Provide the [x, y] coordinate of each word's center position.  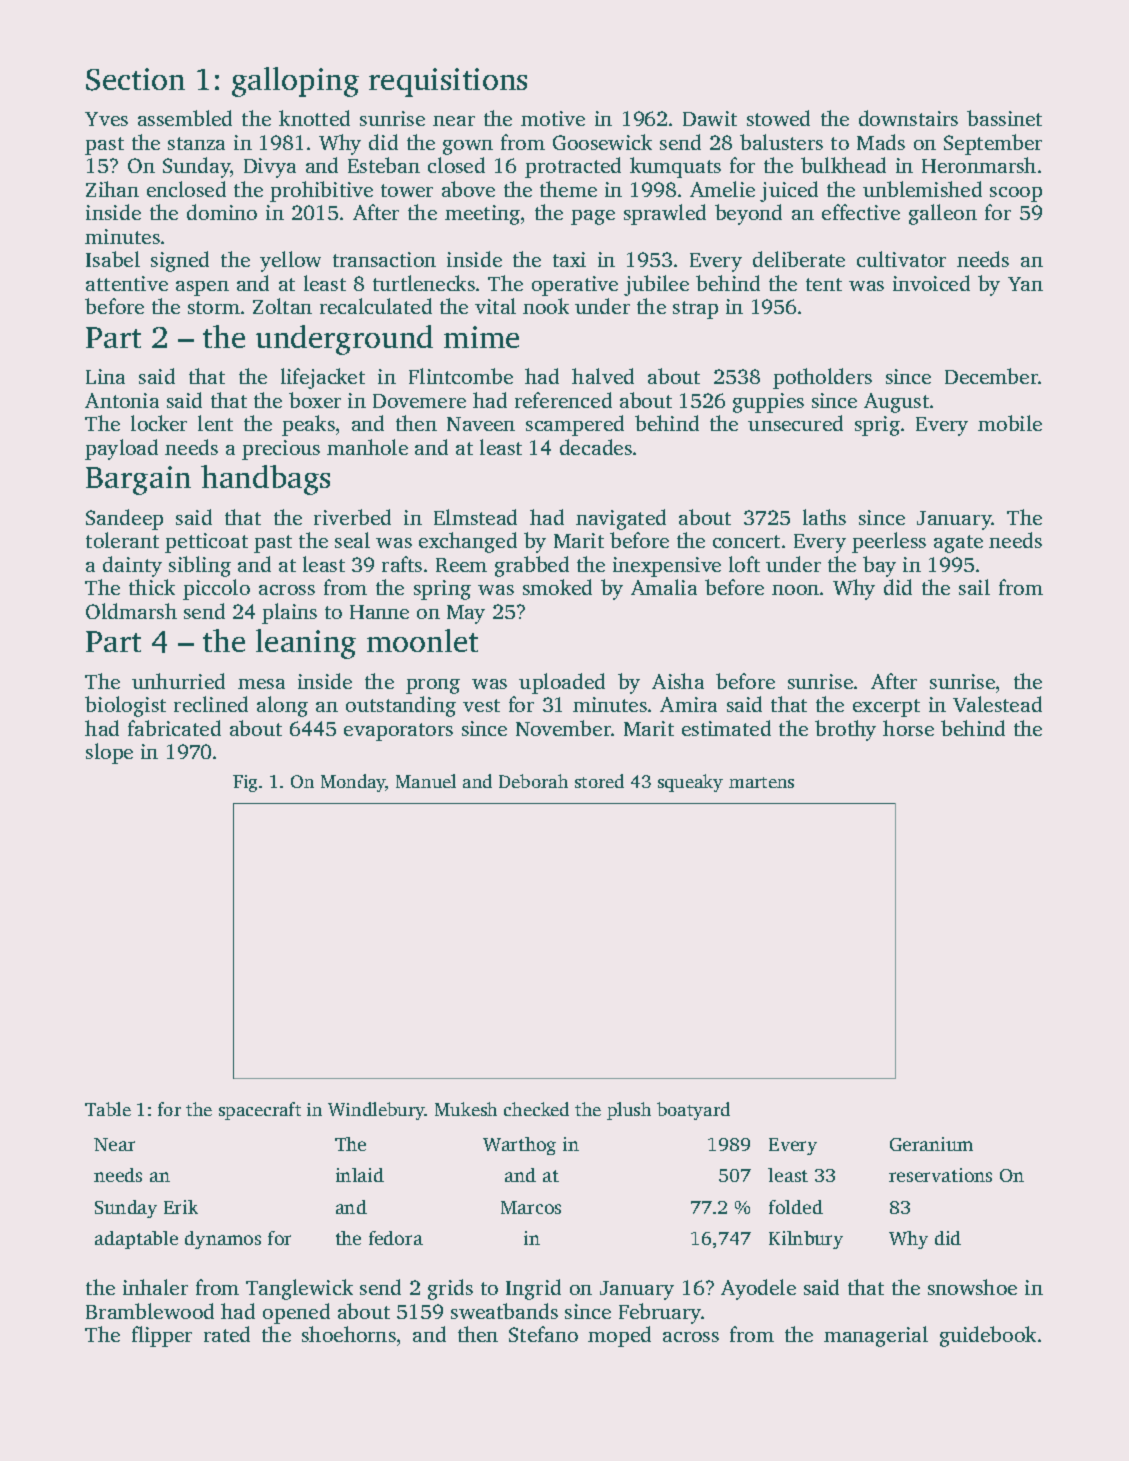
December [991, 376]
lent [215, 423]
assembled [185, 118]
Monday [353, 783]
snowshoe [972, 1287]
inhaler [155, 1287]
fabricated [174, 728]
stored [599, 781]
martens [761, 782]
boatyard [693, 1111]
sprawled [665, 214]
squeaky [690, 783]
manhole [367, 447]
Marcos [531, 1207]
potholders [822, 378]
